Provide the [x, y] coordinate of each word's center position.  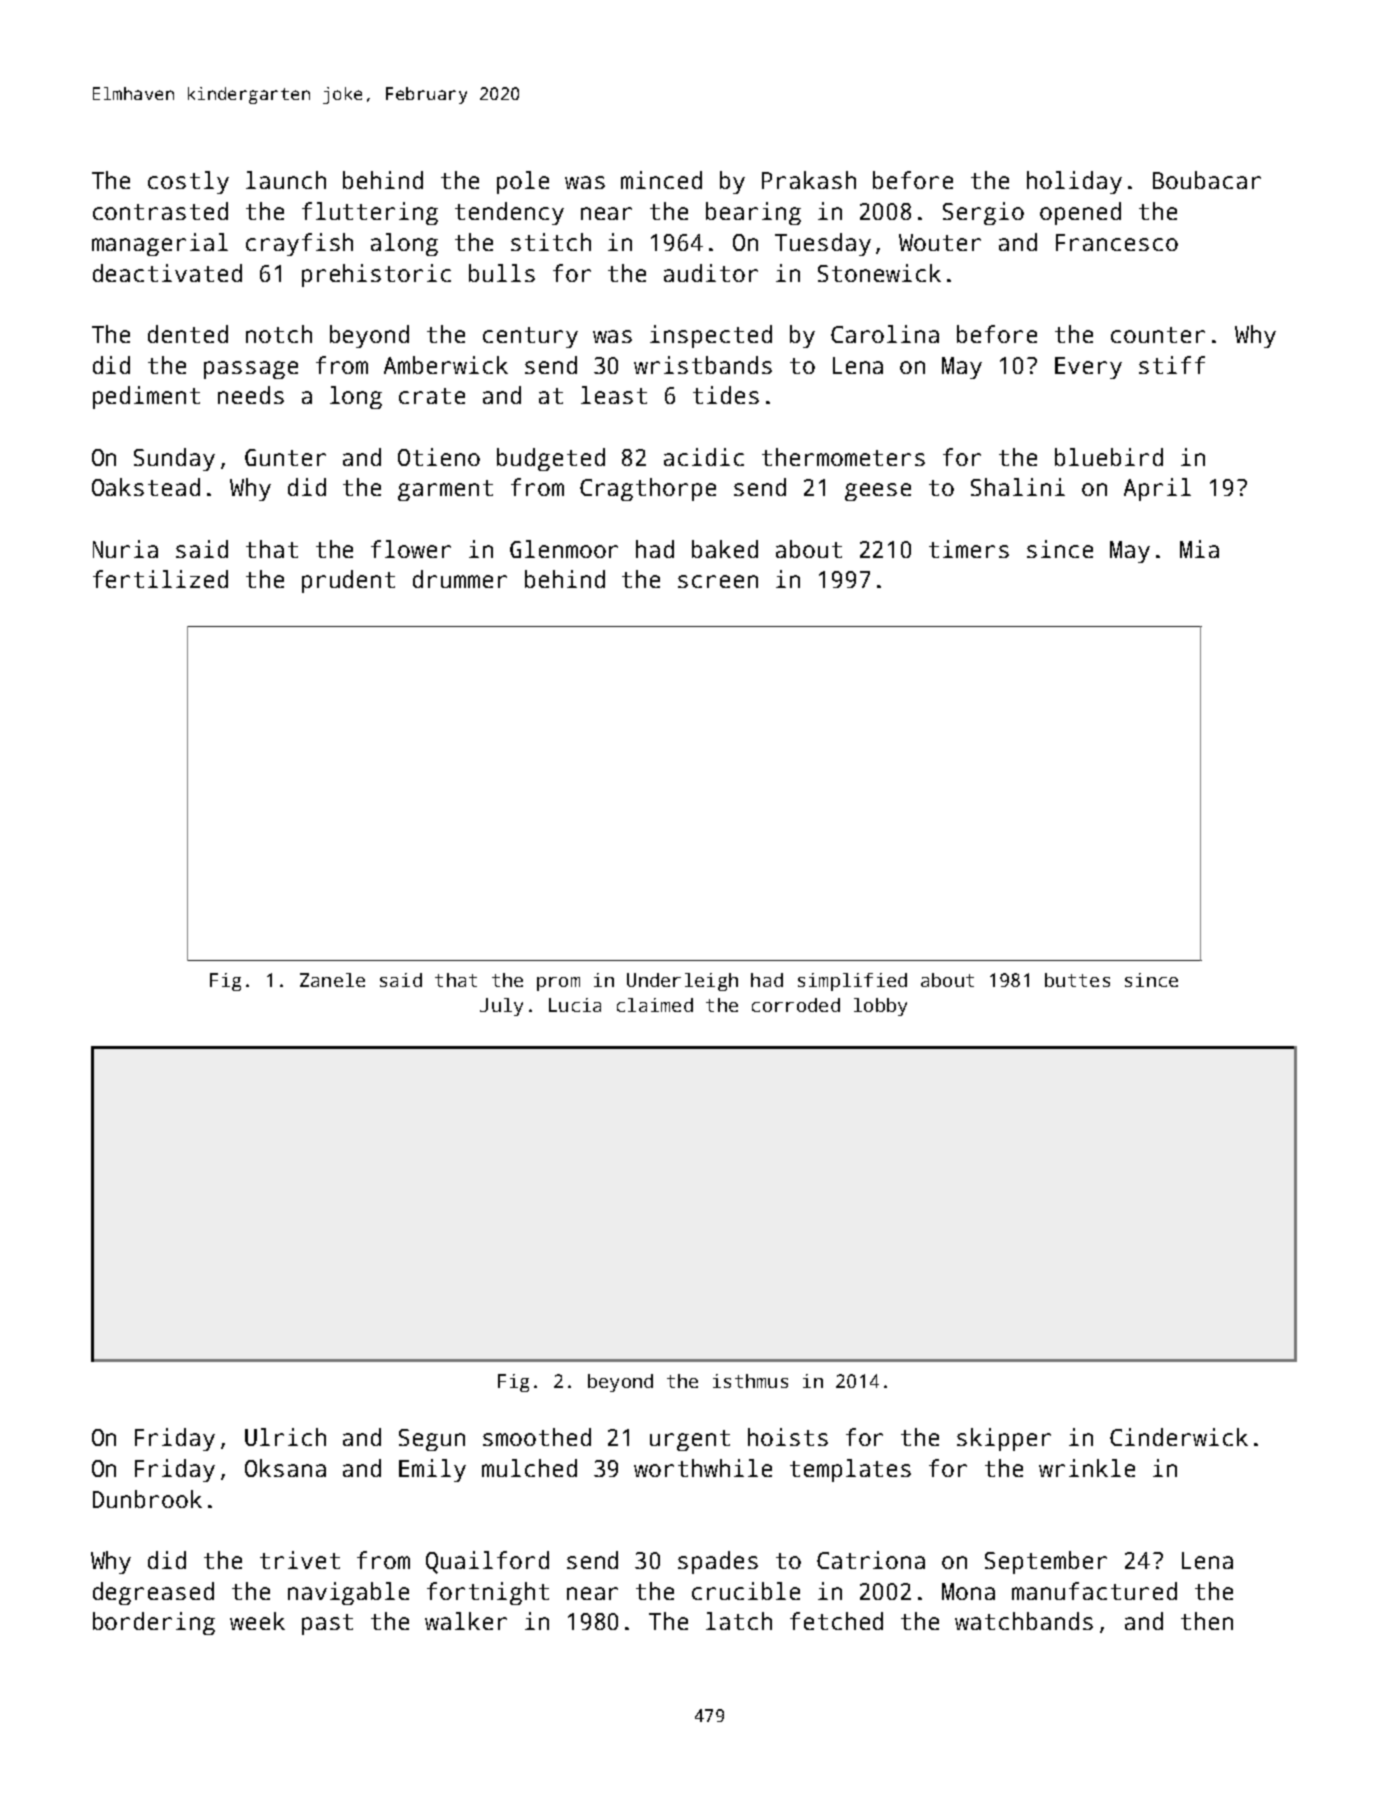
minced [661, 180]
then [1207, 1621]
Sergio [983, 213]
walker [466, 1621]
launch [286, 180]
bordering [154, 1623]
